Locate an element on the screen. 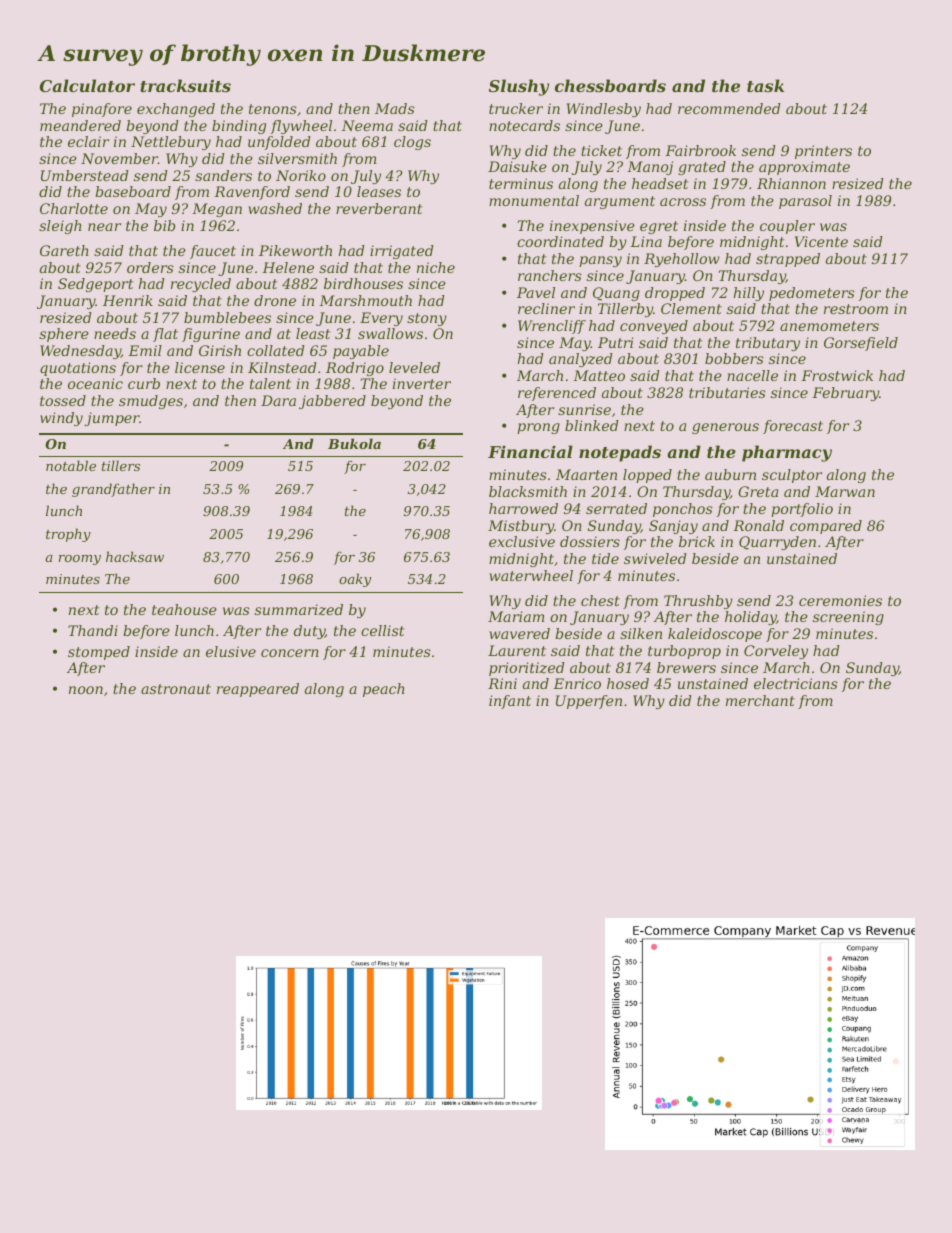 Image resolution: width=952 pixels, height=1233 pixels. Frostwick is located at coordinates (837, 375).
